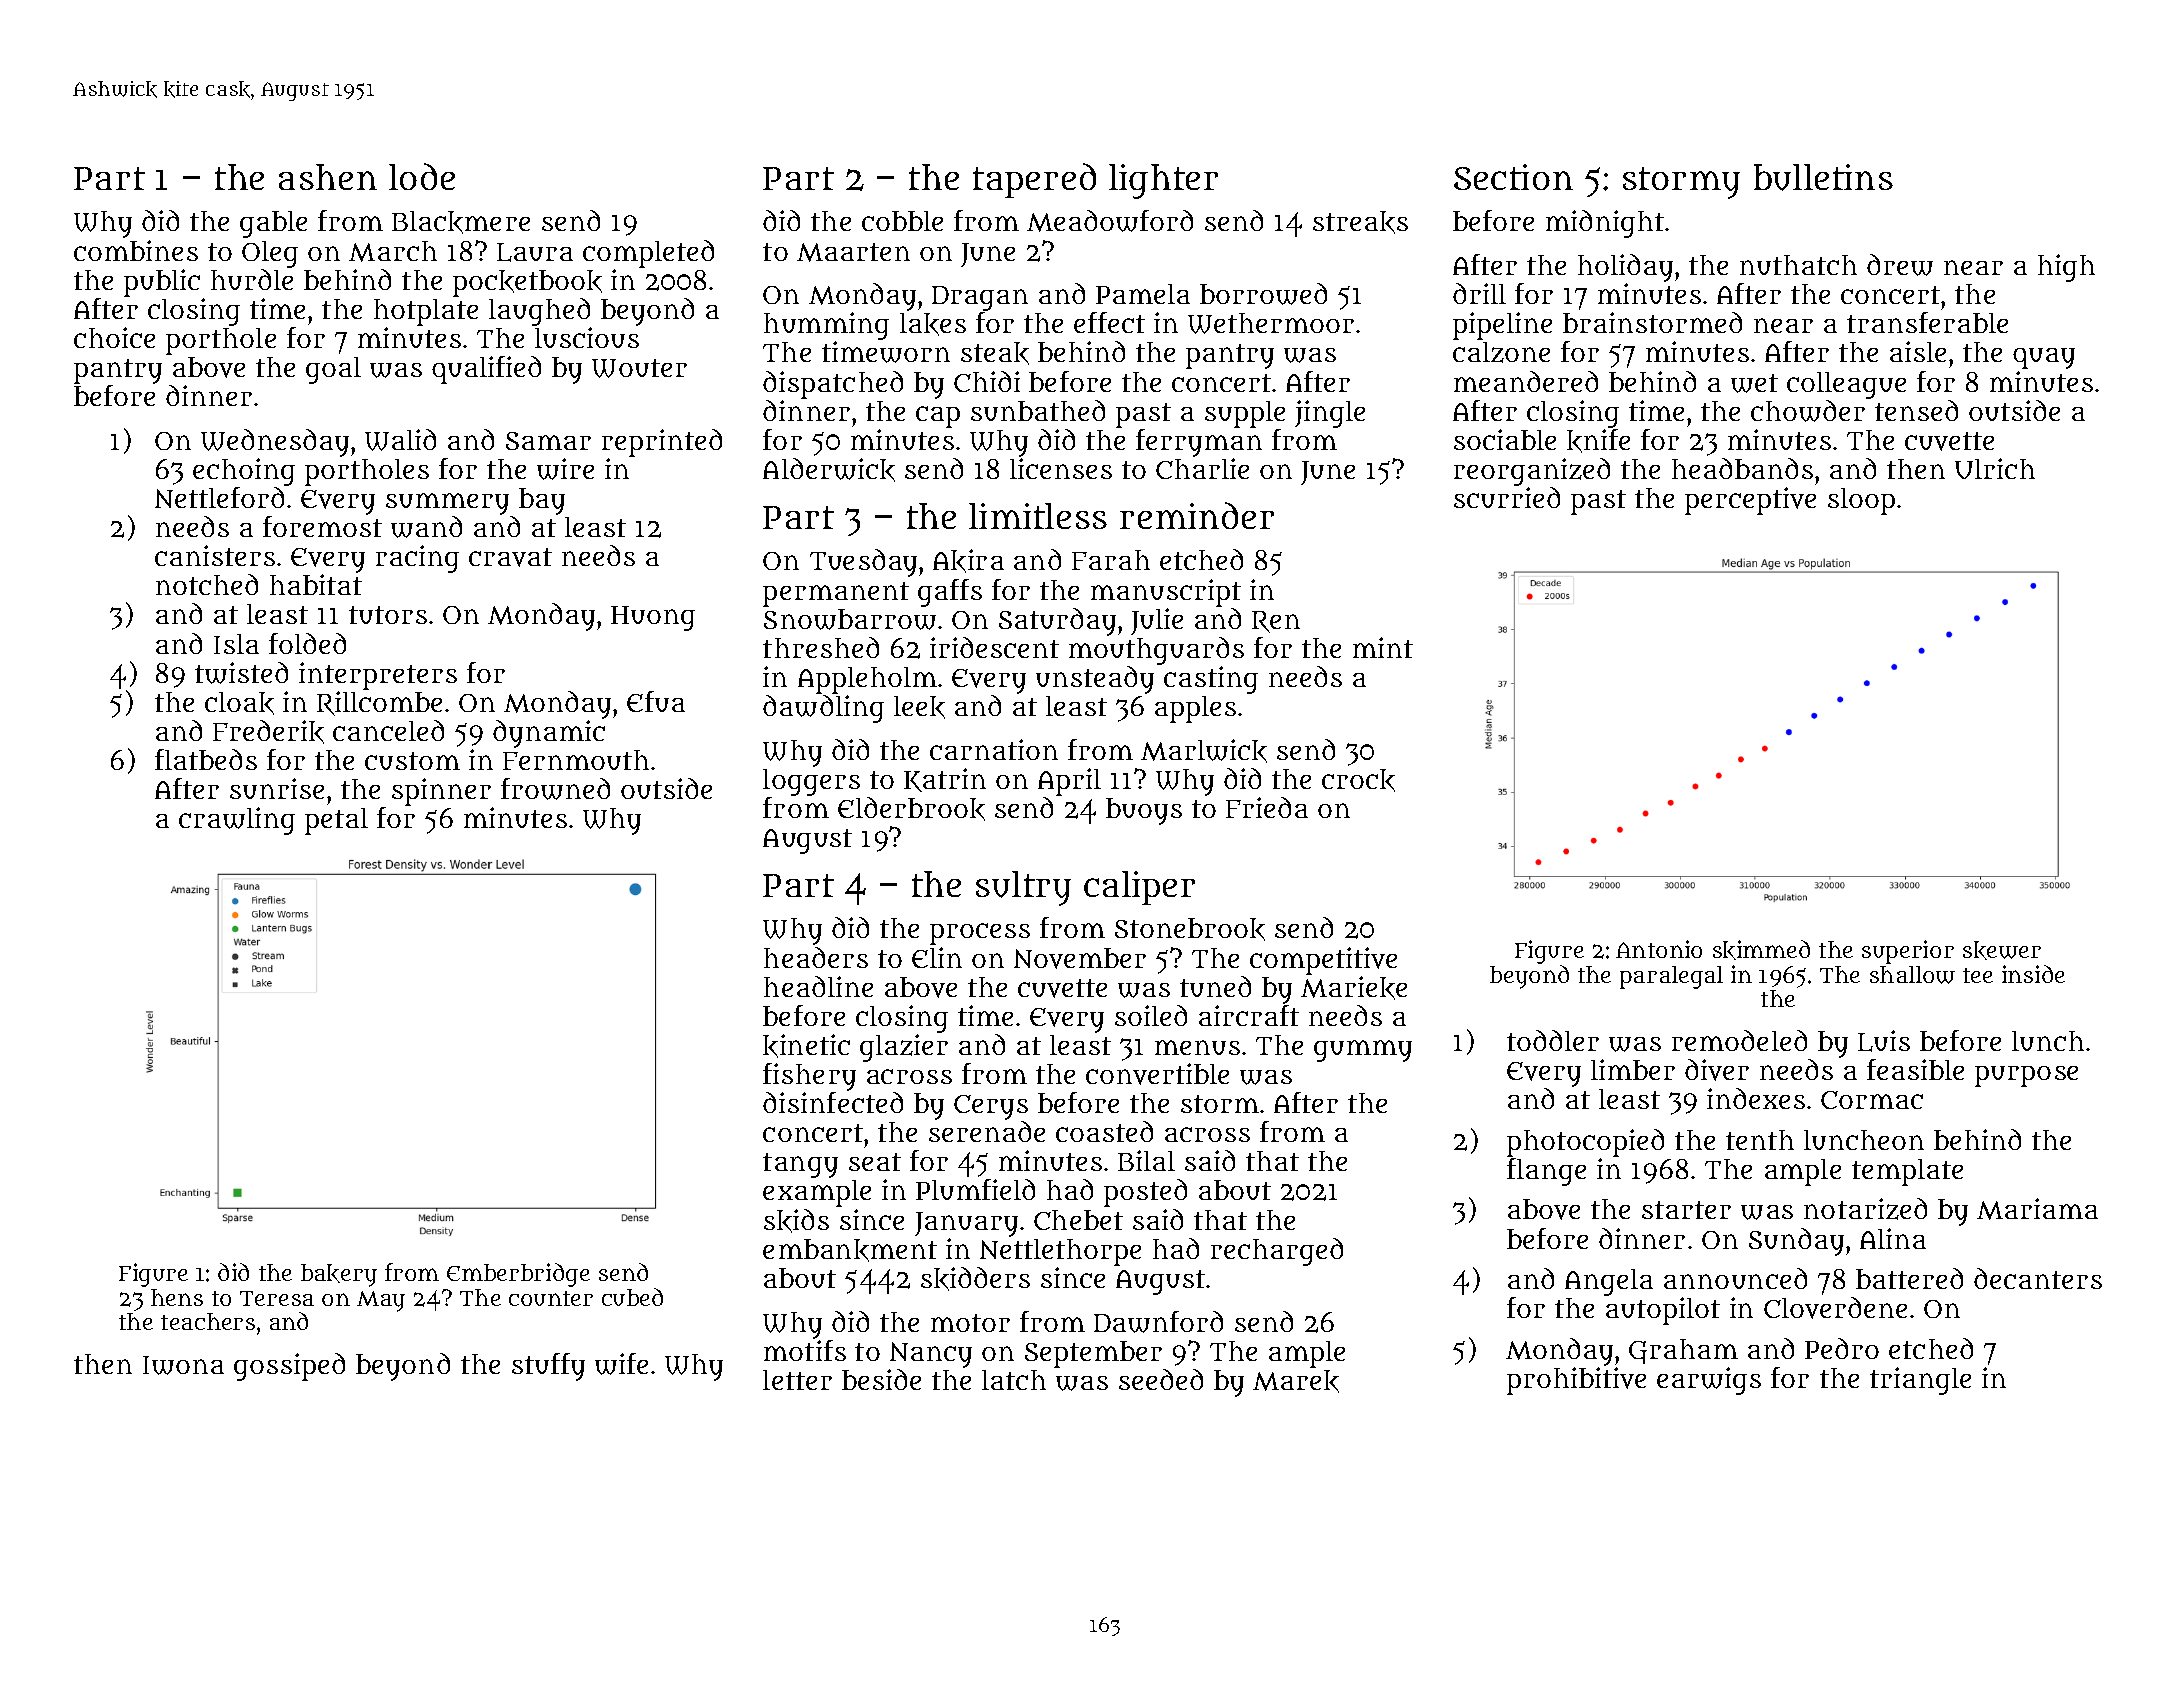  What do you see at coordinates (1271, 323) in the page?
I see `Wethermoor` at bounding box center [1271, 323].
